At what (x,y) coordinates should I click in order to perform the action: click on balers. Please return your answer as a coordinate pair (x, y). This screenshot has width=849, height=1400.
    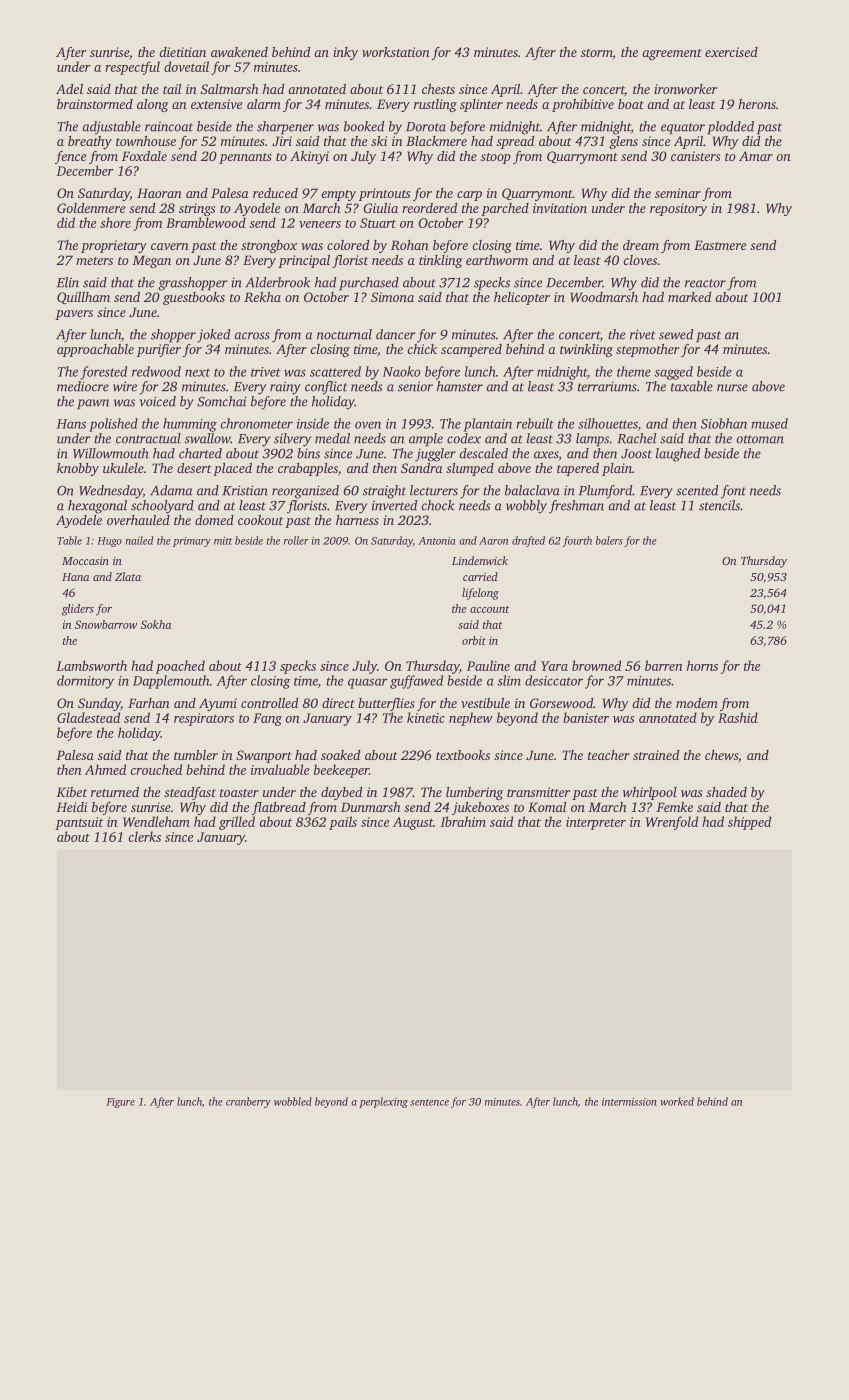
    Looking at the image, I should click on (609, 540).
